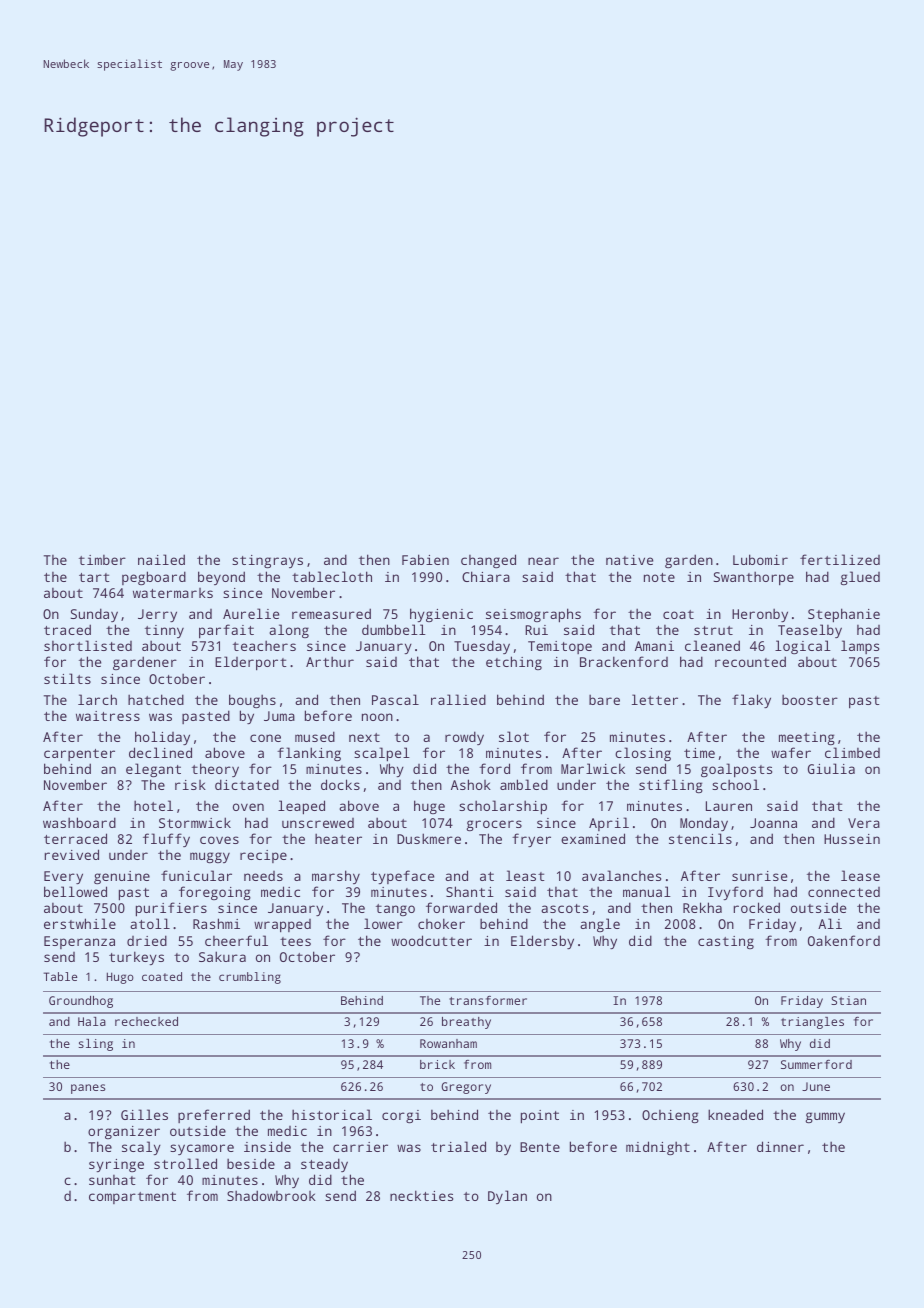 The height and width of the page is (1308, 924). I want to click on waitress, so click(108, 716).
